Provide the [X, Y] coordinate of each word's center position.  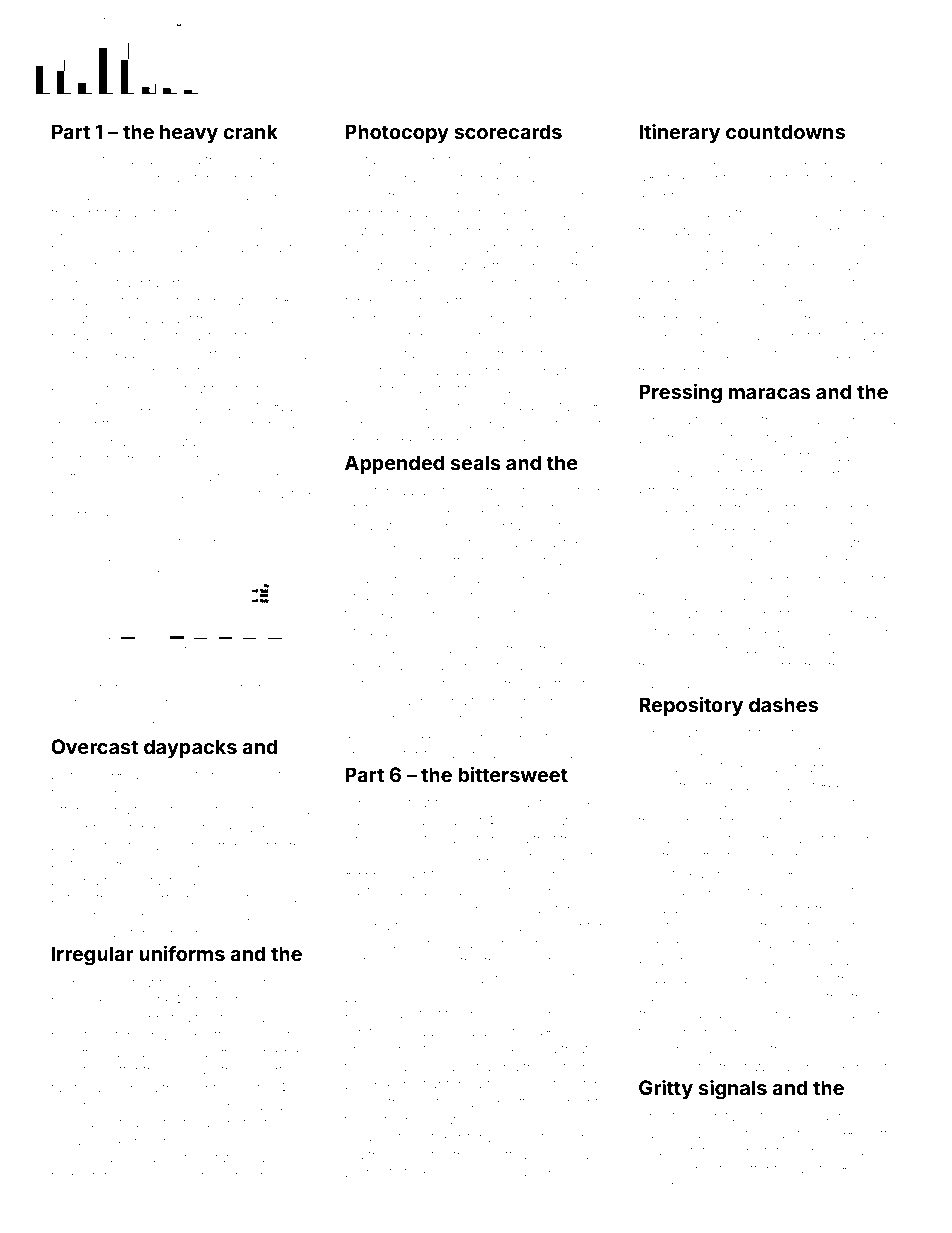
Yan [85, 687]
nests [383, 1172]
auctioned [450, 491]
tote [832, 839]
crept [238, 812]
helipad [853, 179]
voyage [74, 1143]
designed [523, 857]
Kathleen [865, 543]
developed [489, 162]
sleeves [369, 561]
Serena [149, 177]
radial [123, 494]
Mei [679, 578]
